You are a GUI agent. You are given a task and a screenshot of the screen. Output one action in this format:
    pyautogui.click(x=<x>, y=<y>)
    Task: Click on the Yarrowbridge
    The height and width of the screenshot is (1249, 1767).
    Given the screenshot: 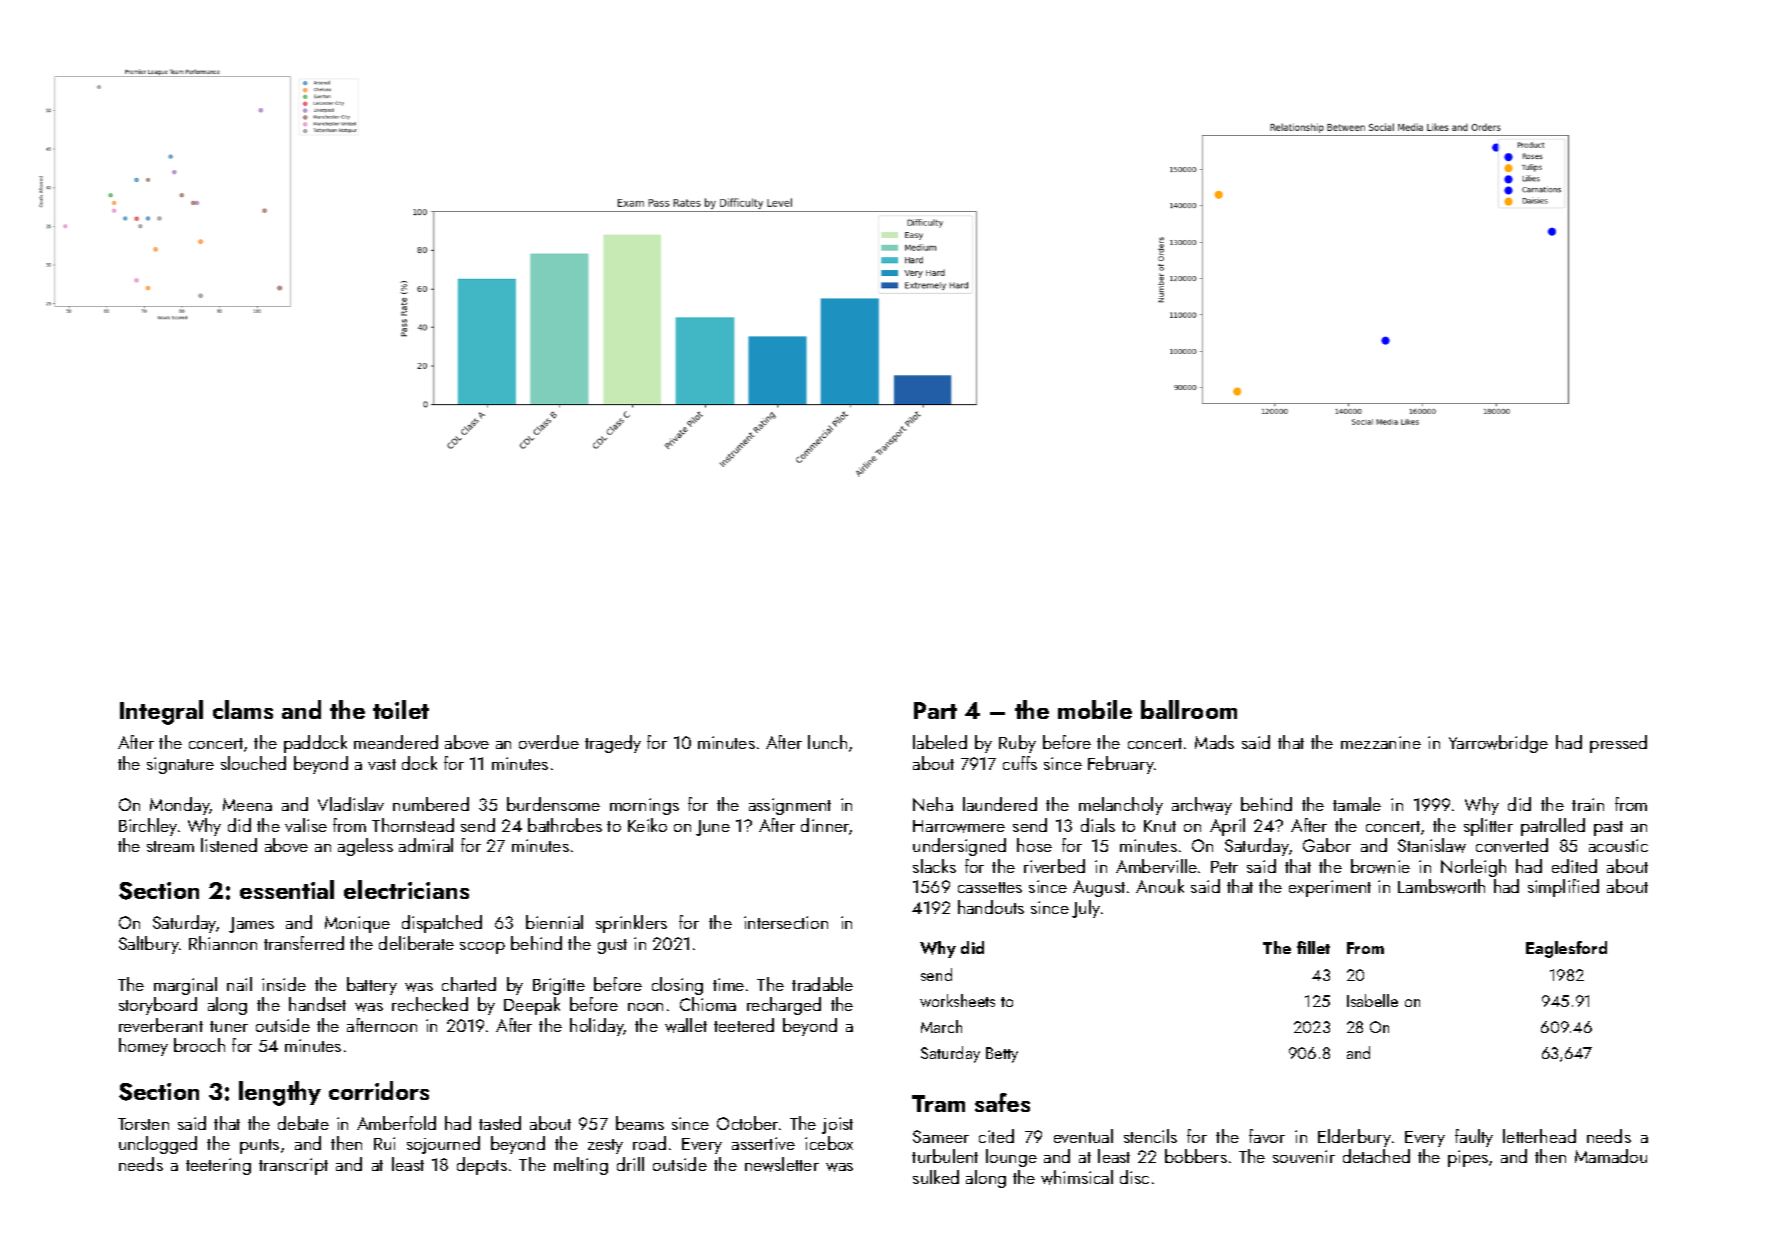 What is the action you would take?
    pyautogui.click(x=1498, y=744)
